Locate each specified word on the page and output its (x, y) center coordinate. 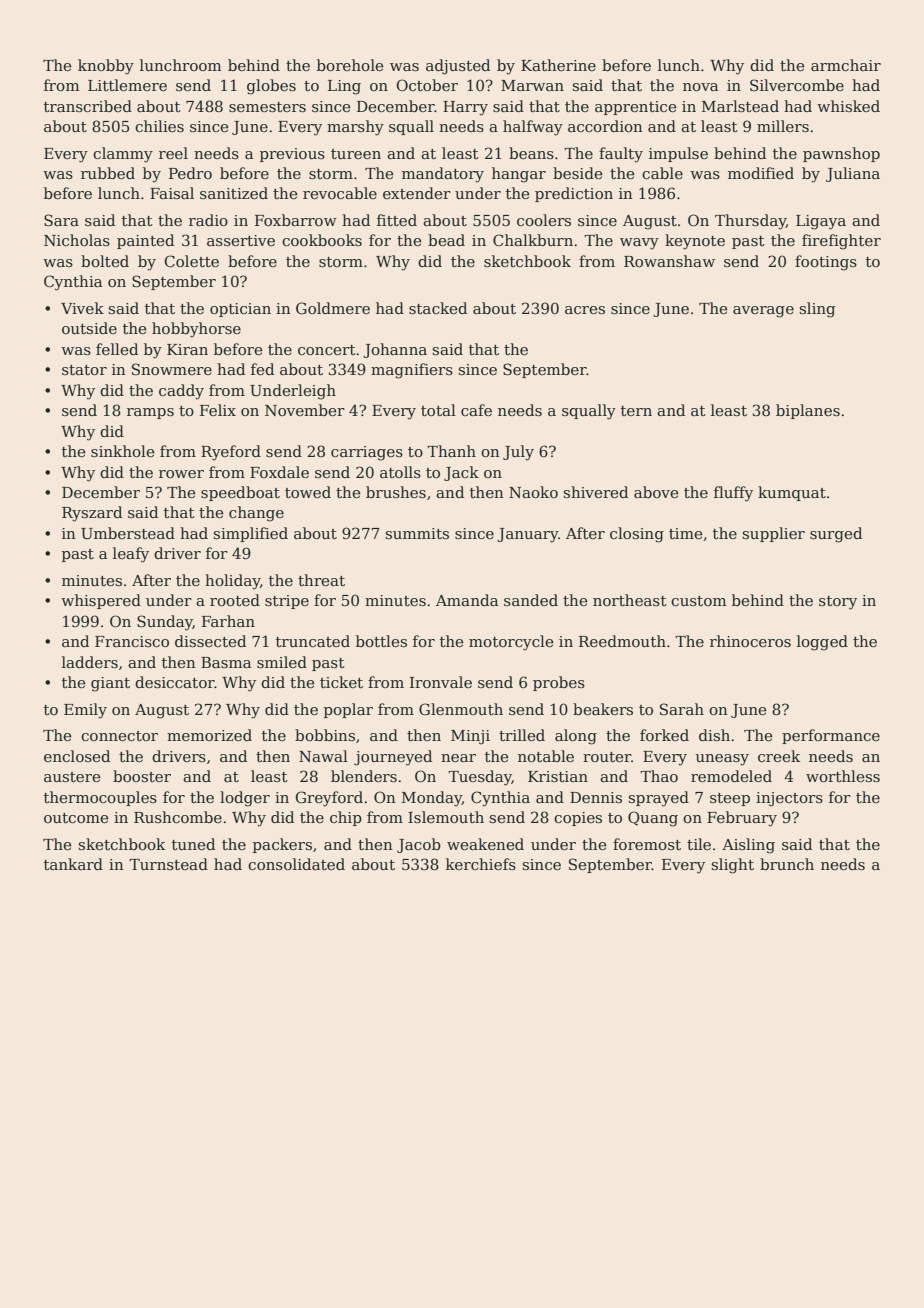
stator (84, 370)
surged (836, 535)
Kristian (558, 776)
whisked (848, 106)
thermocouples (100, 798)
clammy (123, 155)
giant (110, 684)
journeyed (393, 758)
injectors (789, 799)
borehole (350, 65)
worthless (843, 776)
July (518, 453)
